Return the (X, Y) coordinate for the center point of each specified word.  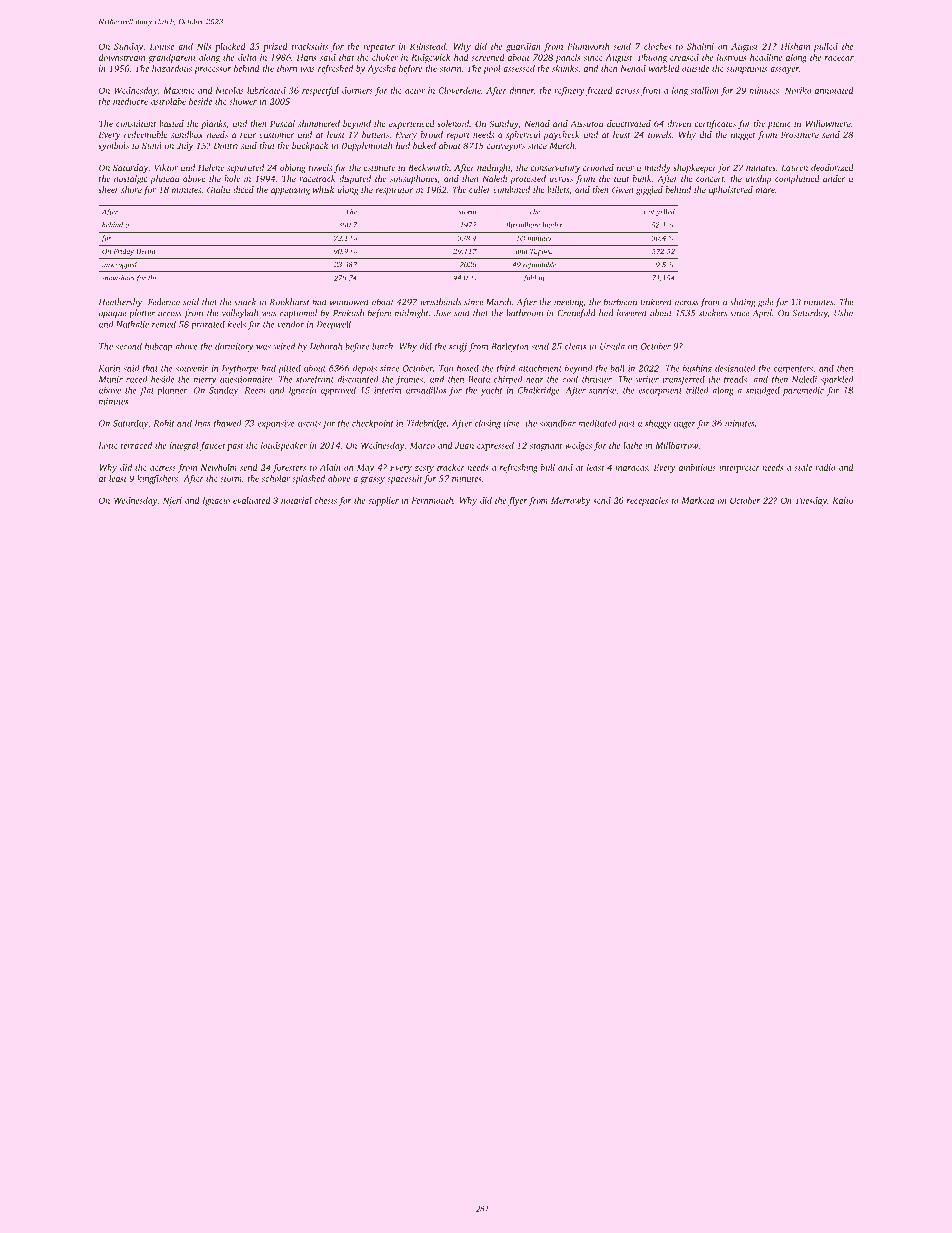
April (762, 314)
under (834, 178)
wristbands (440, 302)
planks (213, 124)
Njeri (172, 501)
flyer (517, 501)
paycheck (561, 135)
